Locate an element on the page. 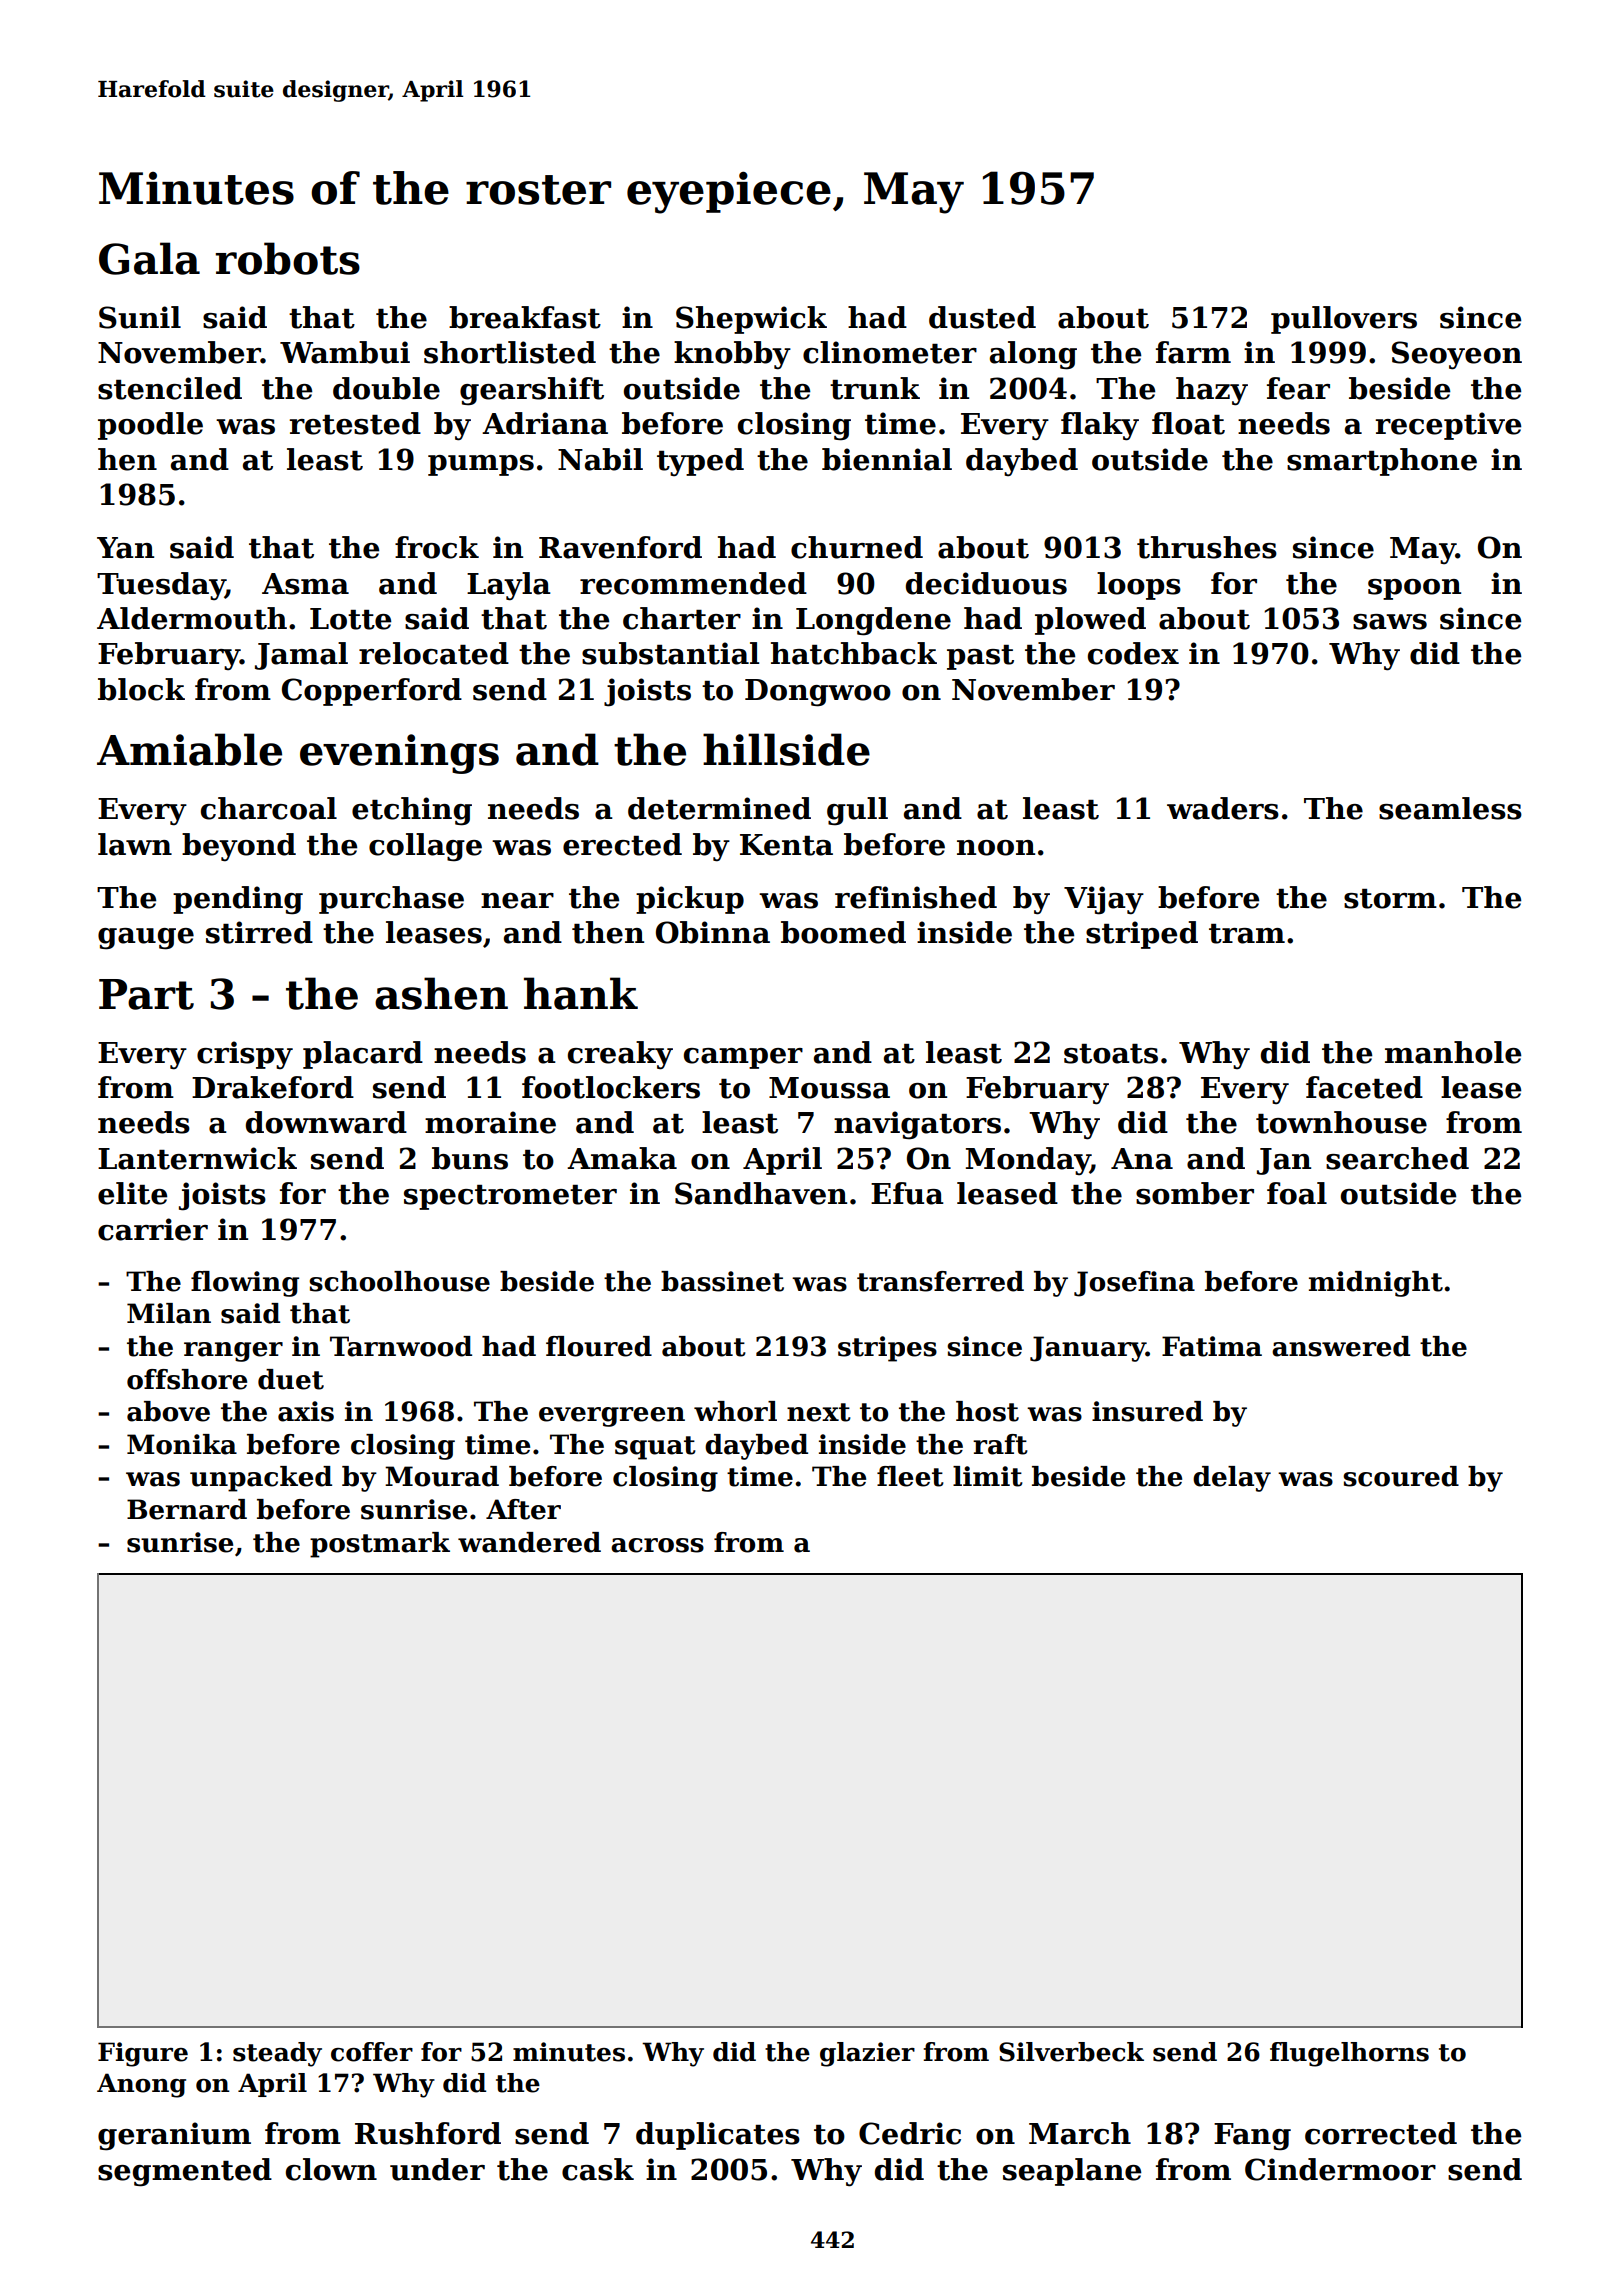 The height and width of the page is (2292, 1620). answered is located at coordinates (1341, 1346).
